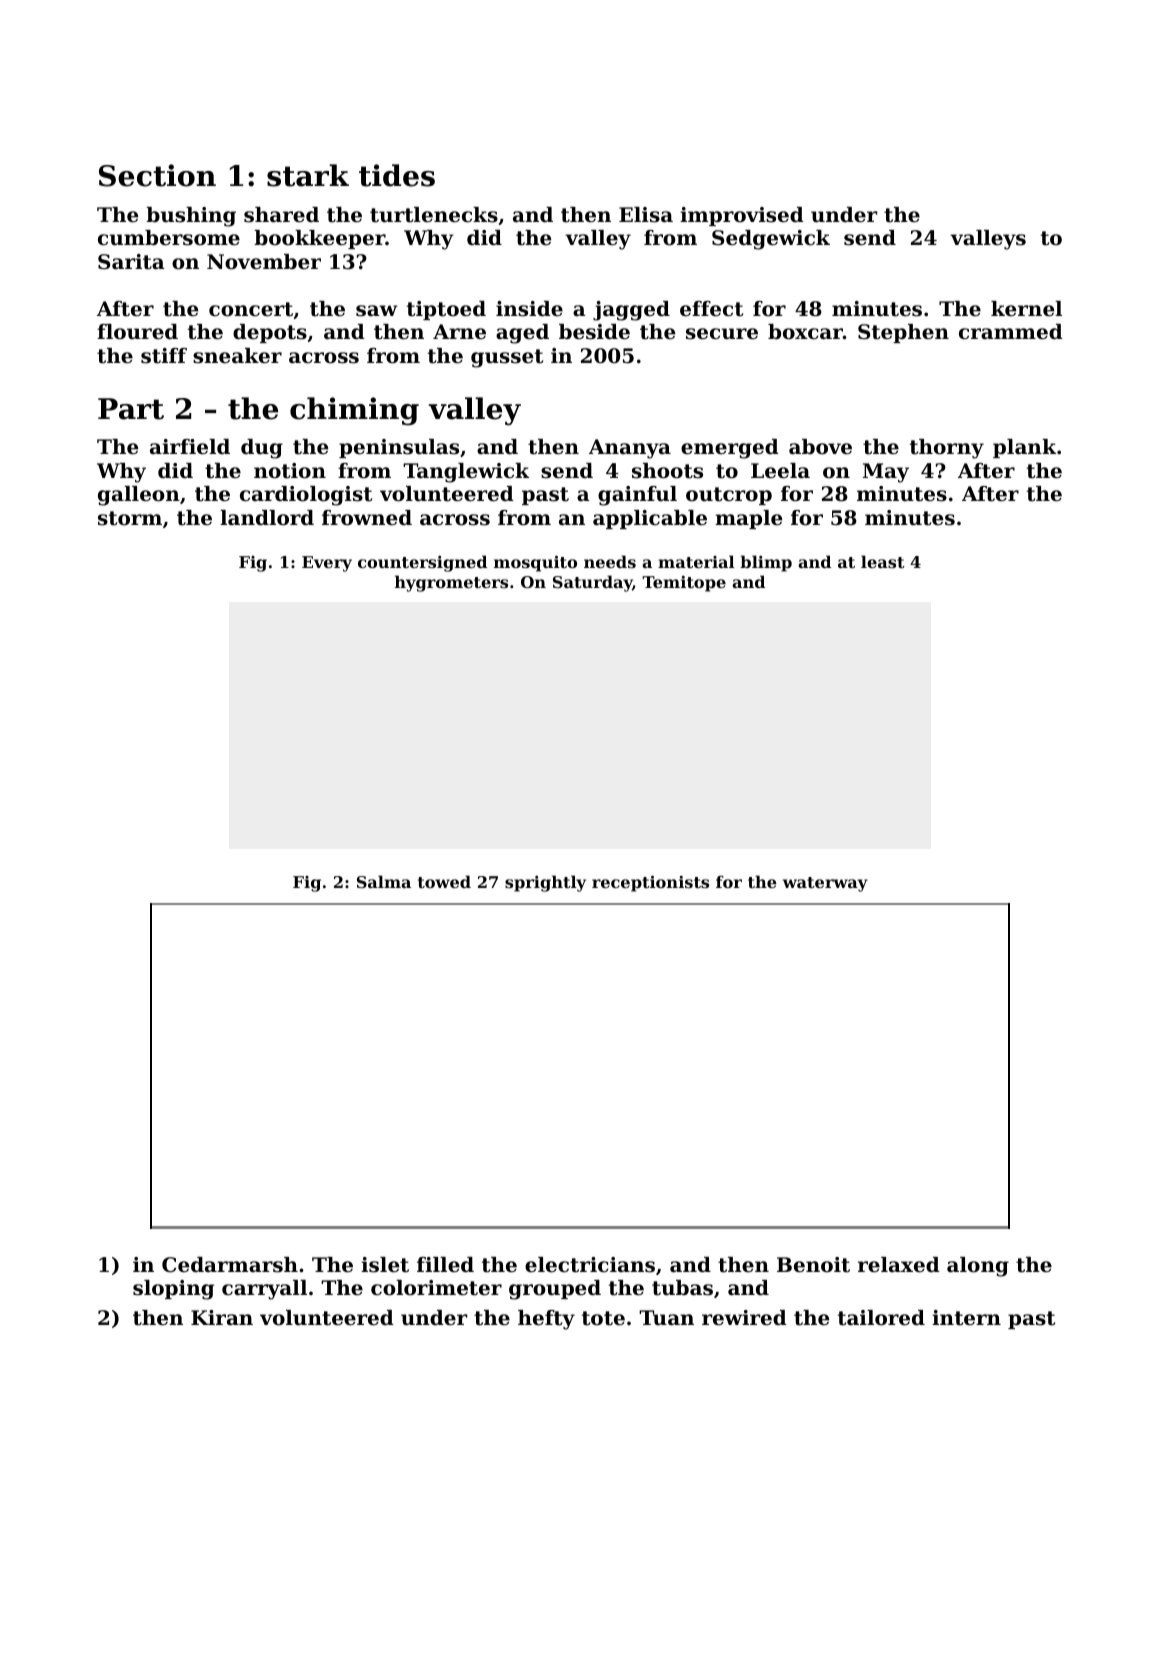  I want to click on filled, so click(445, 1265).
